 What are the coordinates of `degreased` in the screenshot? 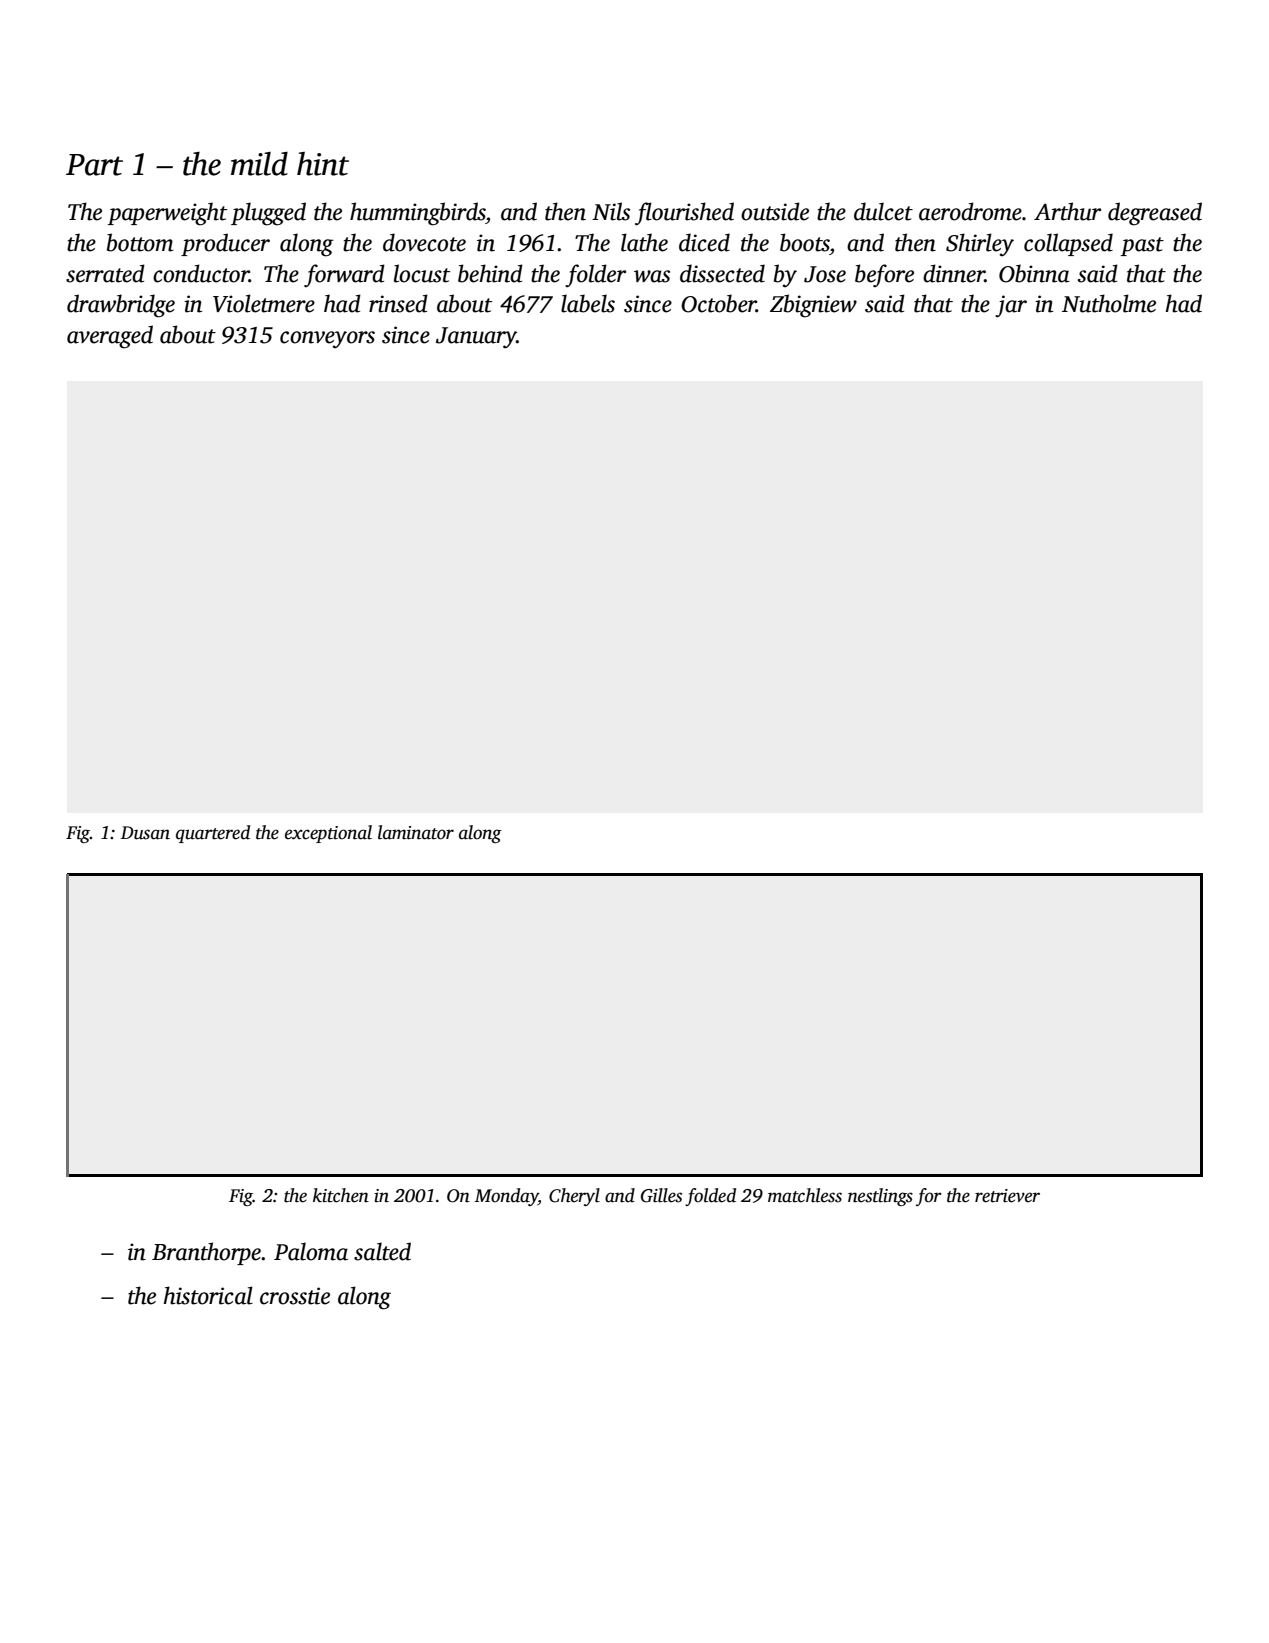 It's located at (1155, 214).
